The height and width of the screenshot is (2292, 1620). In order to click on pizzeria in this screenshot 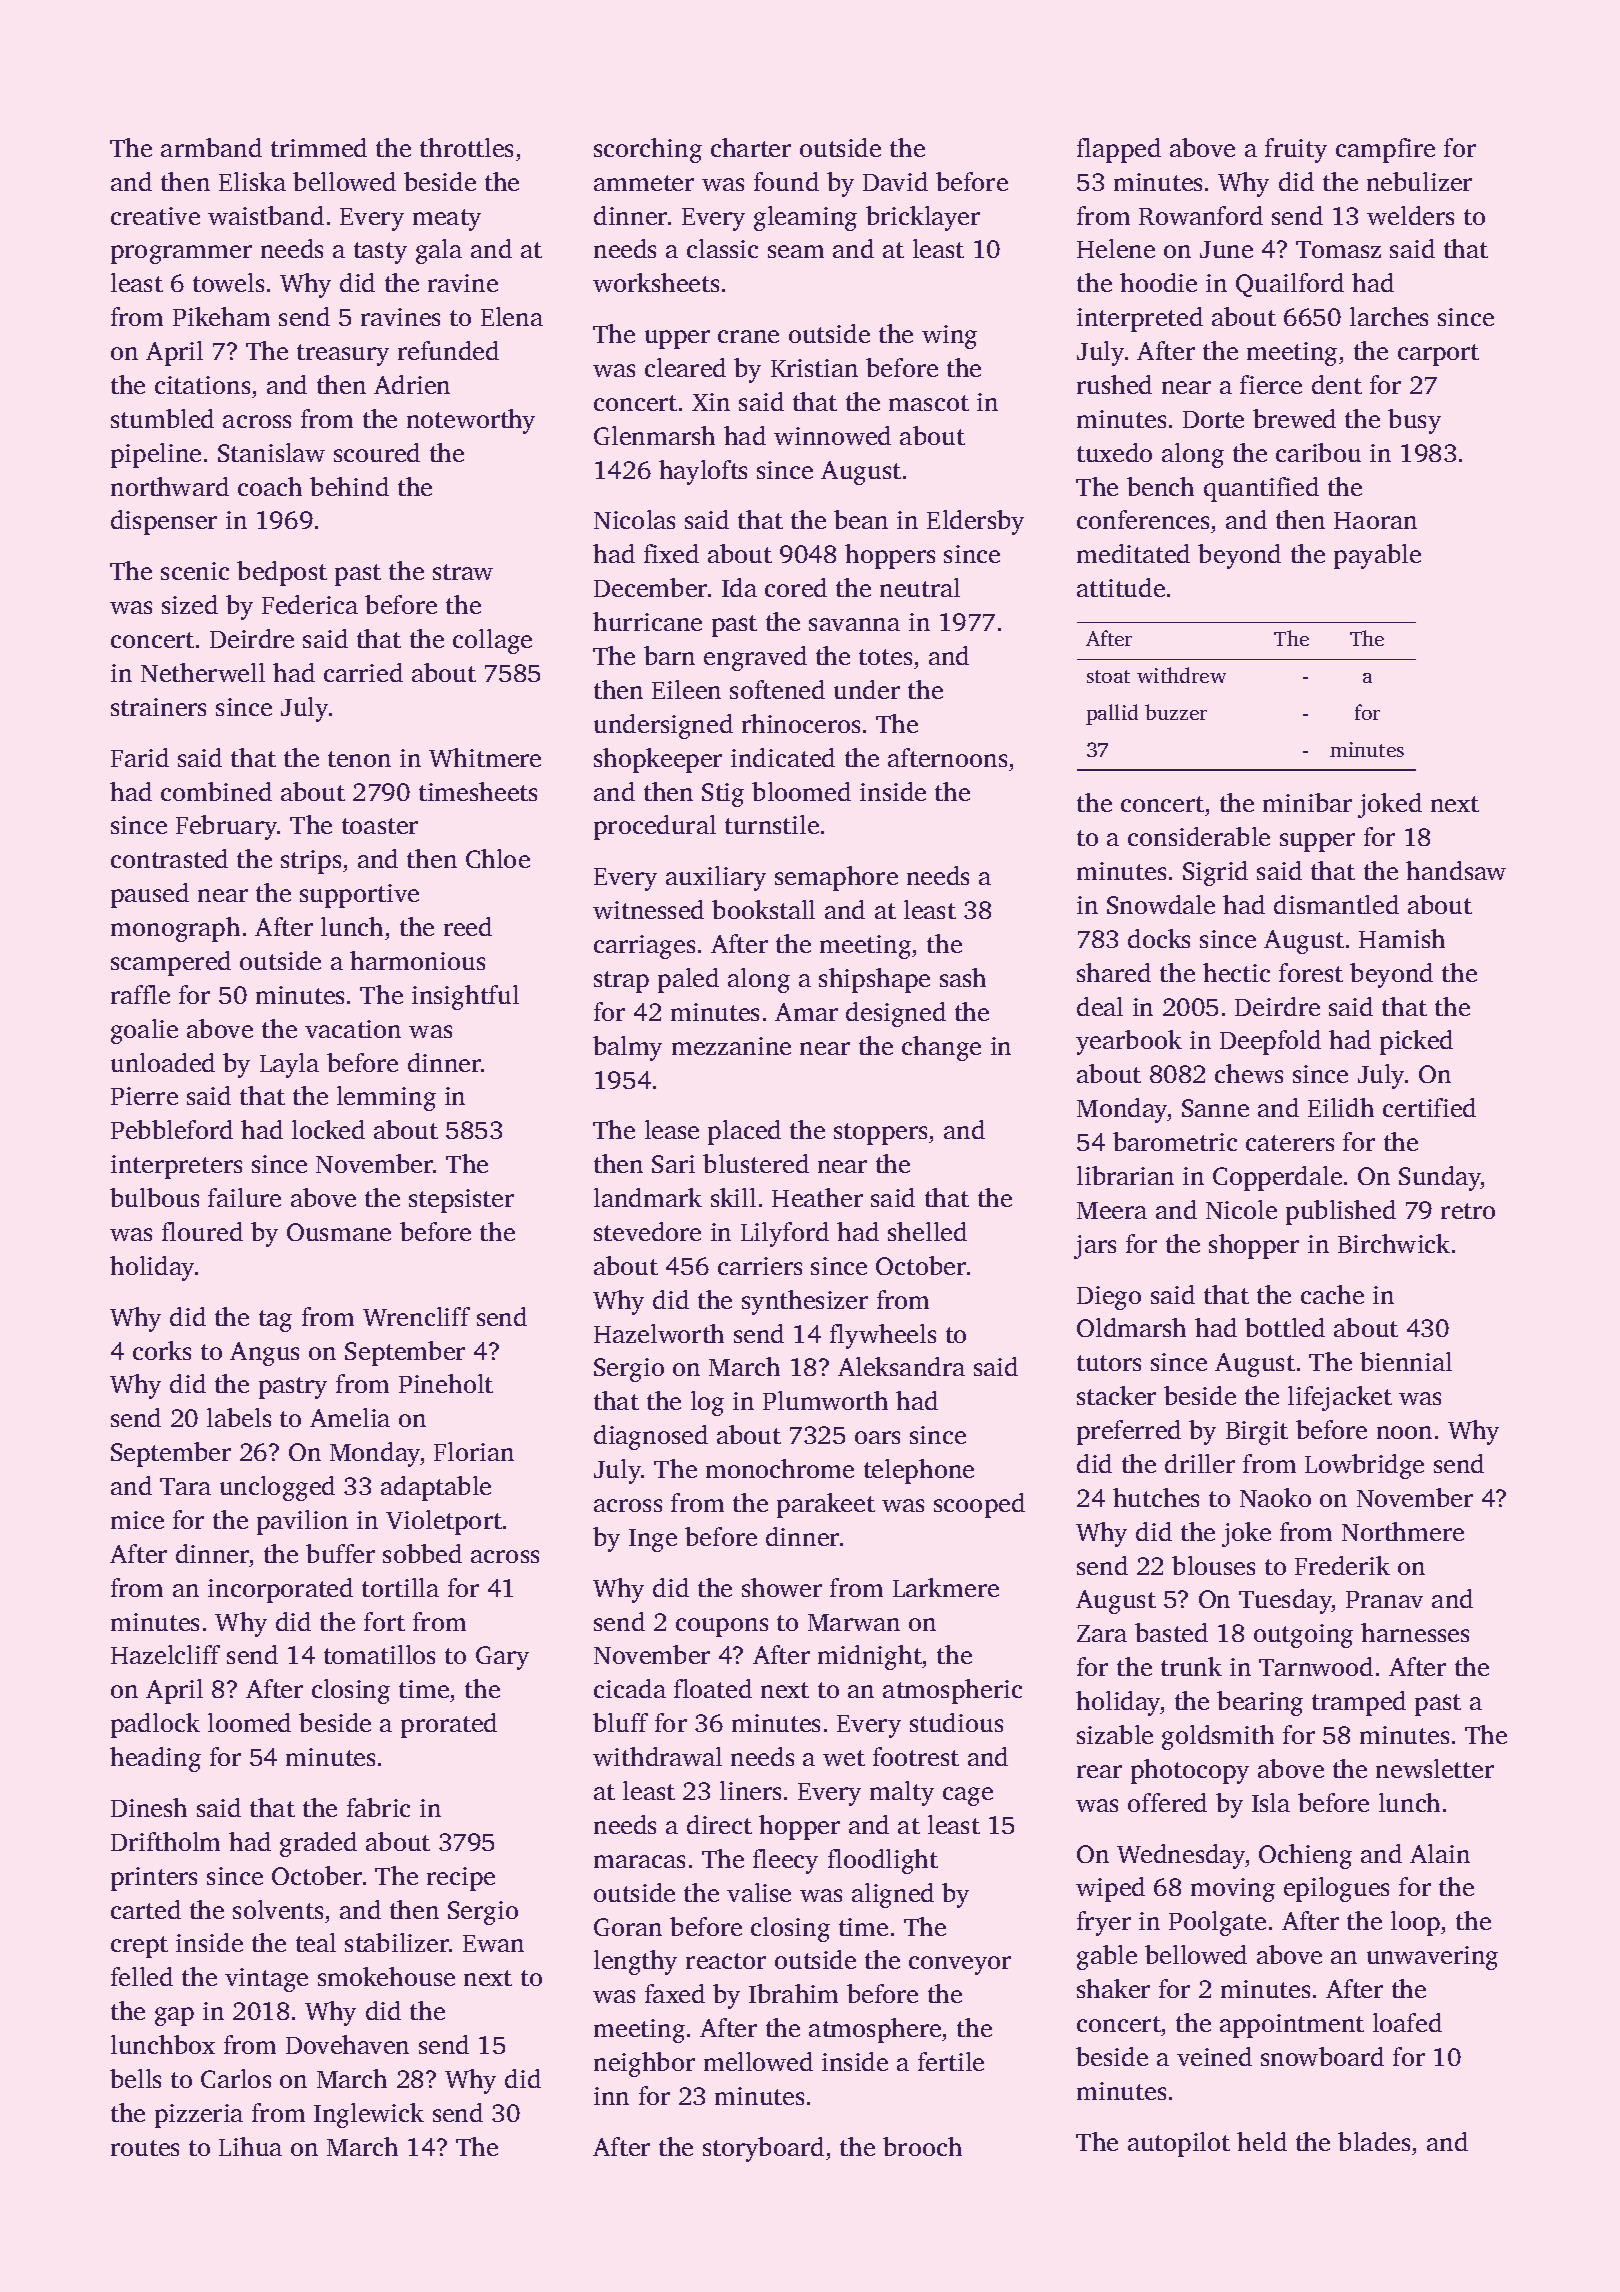, I will do `click(199, 2116)`.
